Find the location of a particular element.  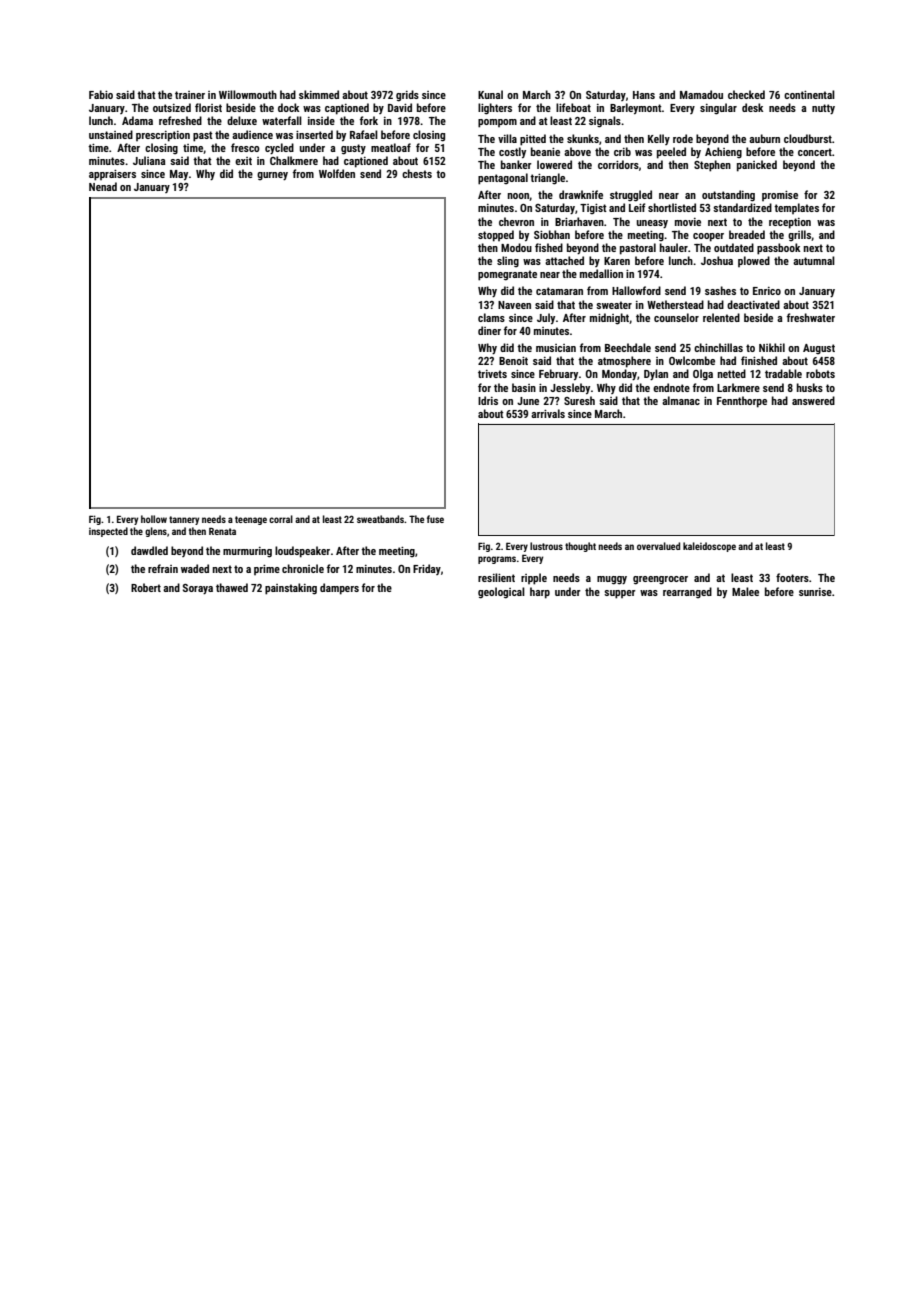

lighters is located at coordinates (495, 109).
